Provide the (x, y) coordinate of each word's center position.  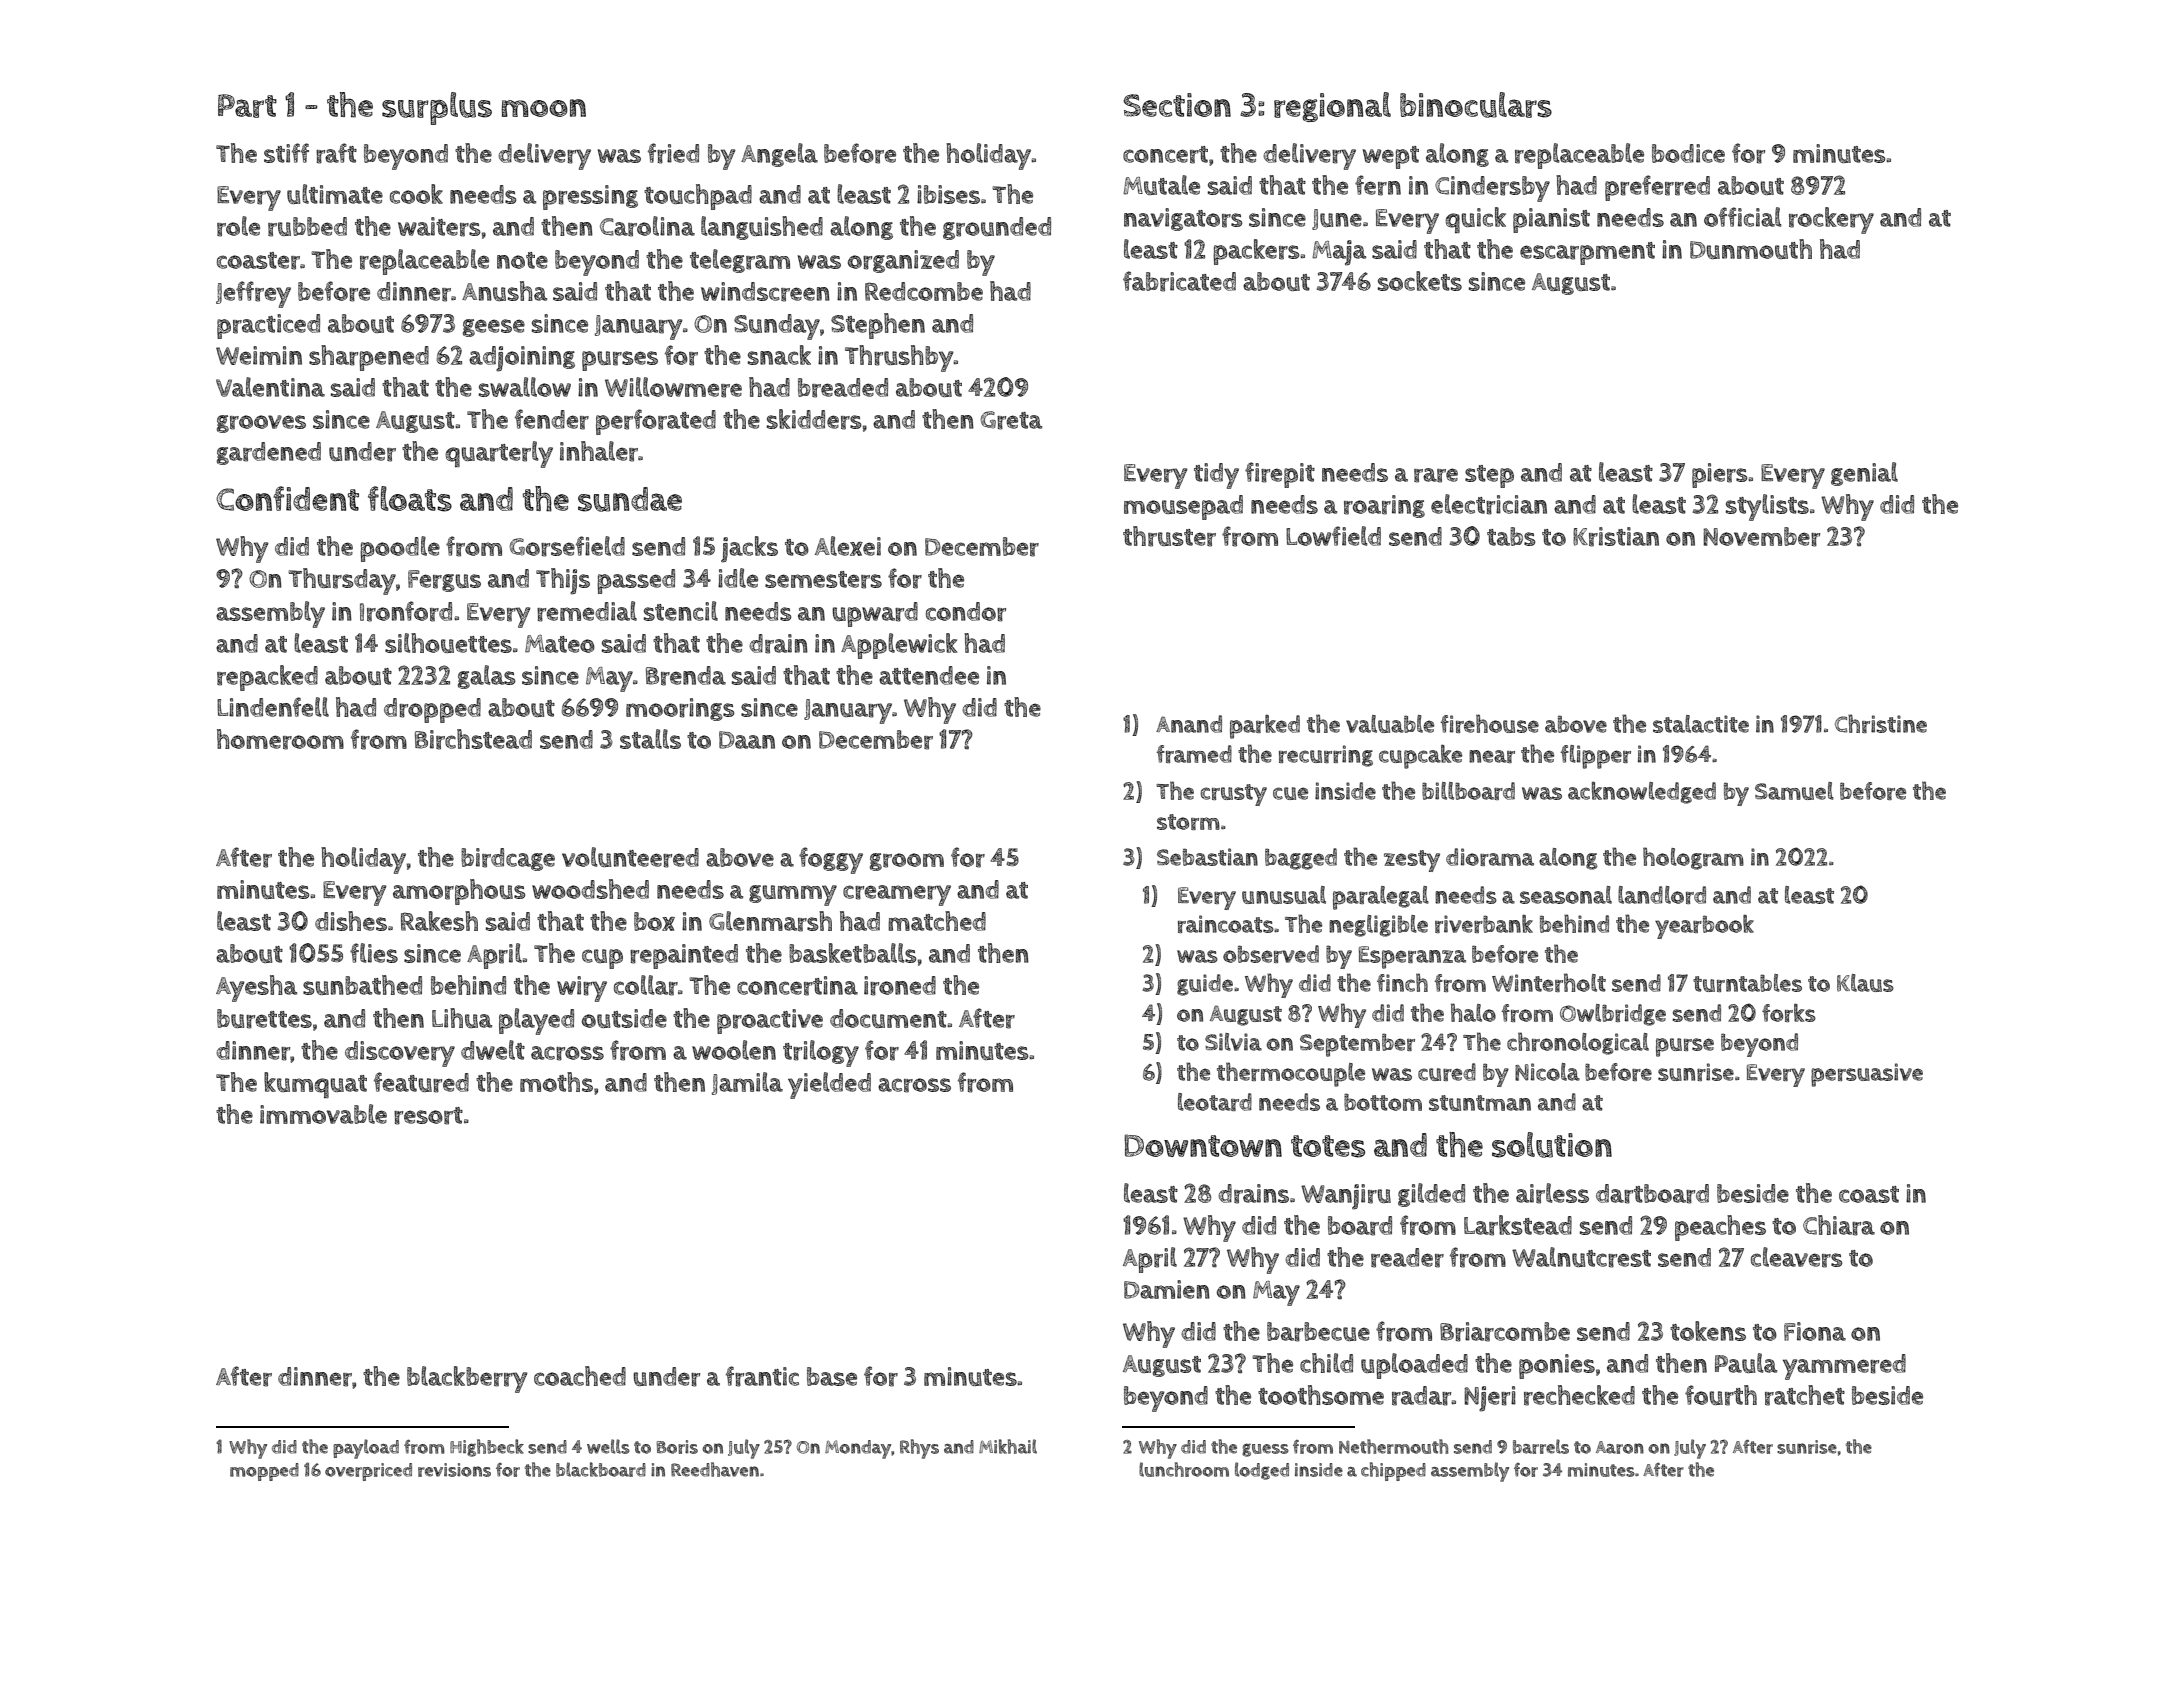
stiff (286, 153)
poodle (400, 549)
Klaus (1865, 983)
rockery (1831, 220)
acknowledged (1642, 793)
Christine (1881, 723)
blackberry (467, 1379)
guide (1205, 985)
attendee (929, 675)
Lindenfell (273, 707)
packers (1256, 252)
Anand (1189, 724)
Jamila (747, 1083)
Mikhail (1008, 1446)
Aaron (1620, 1447)
